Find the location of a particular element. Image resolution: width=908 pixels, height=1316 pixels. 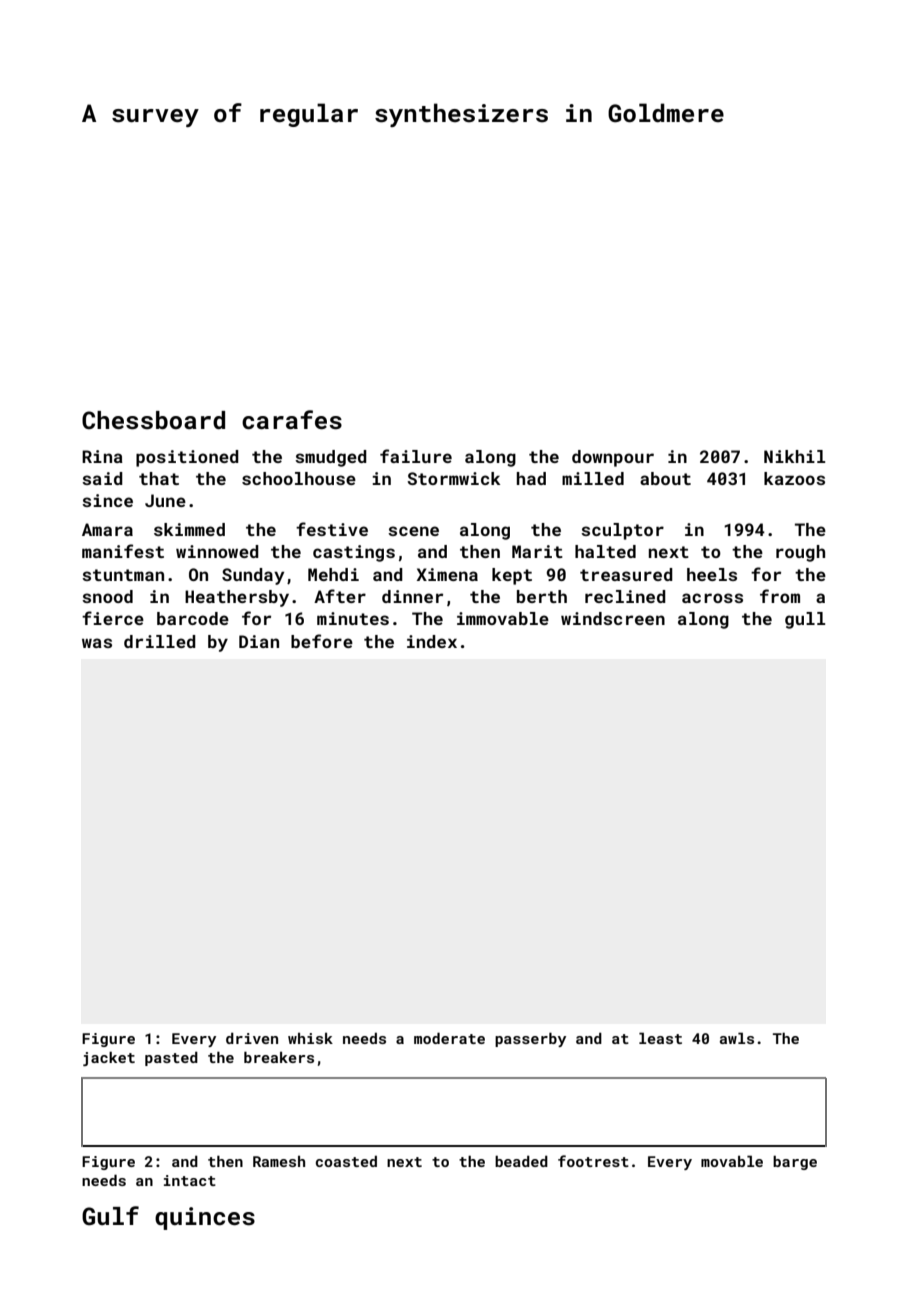

Marit is located at coordinates (537, 551).
